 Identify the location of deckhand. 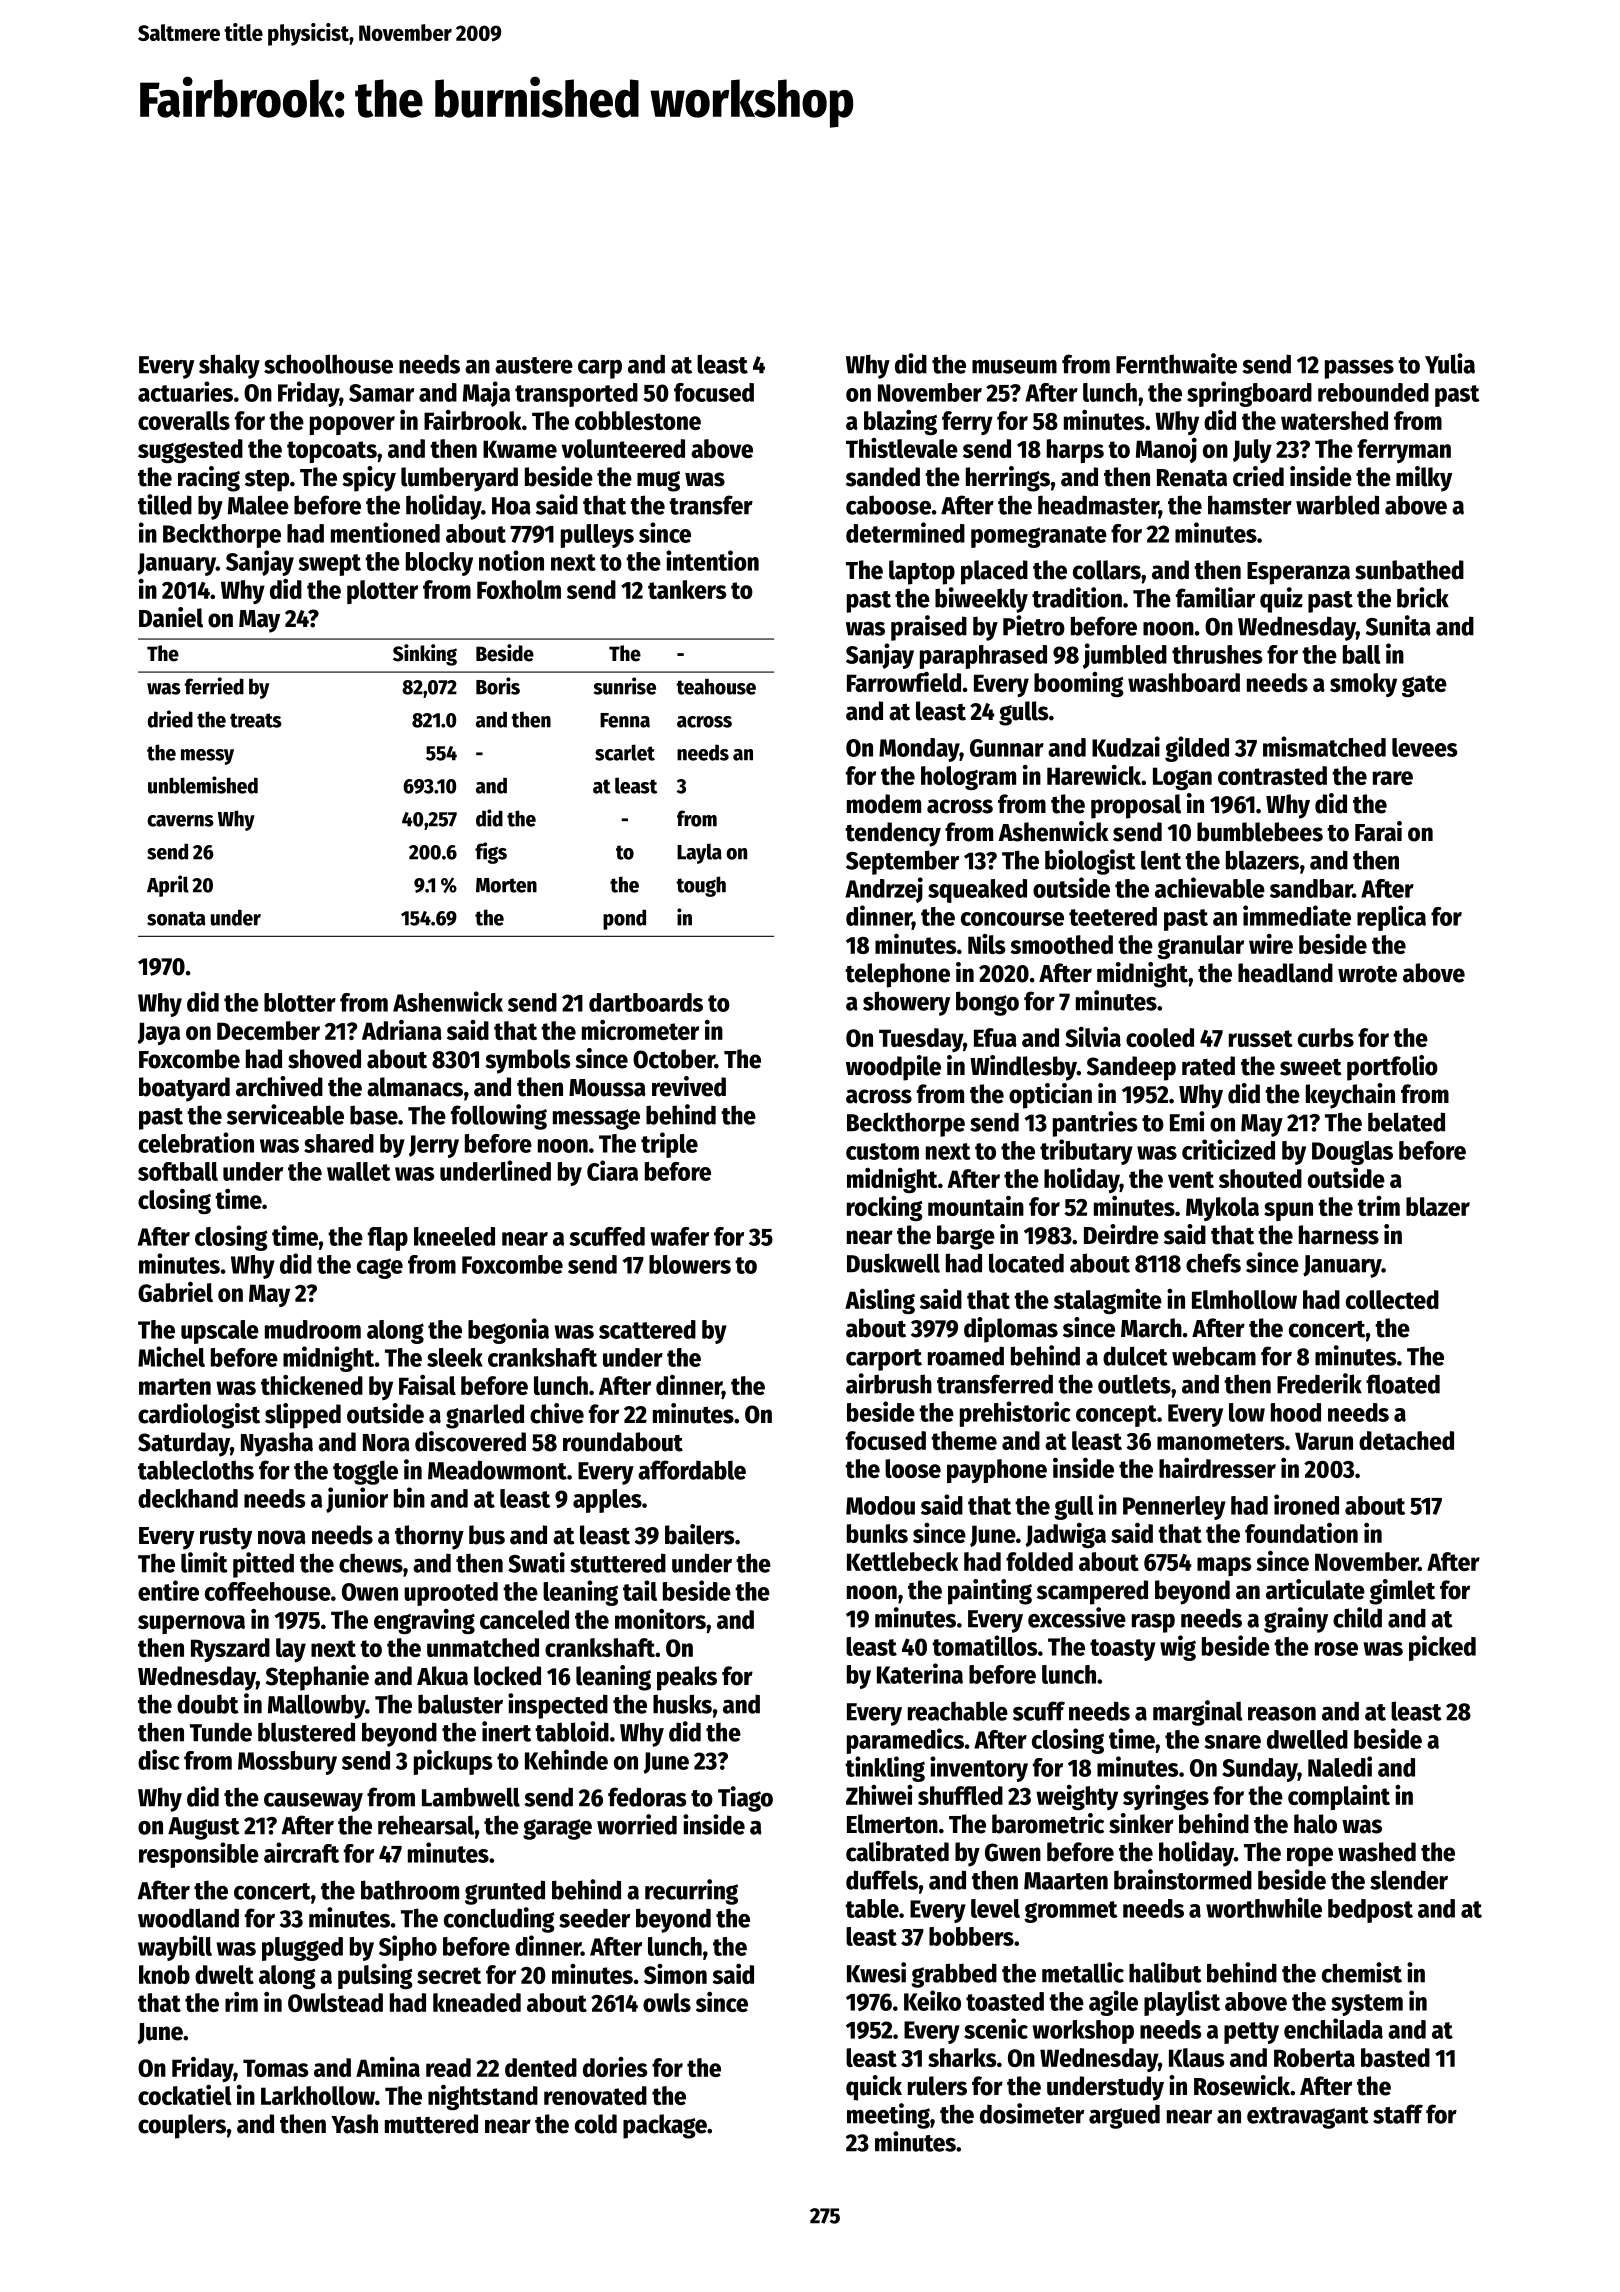
(188, 1498).
